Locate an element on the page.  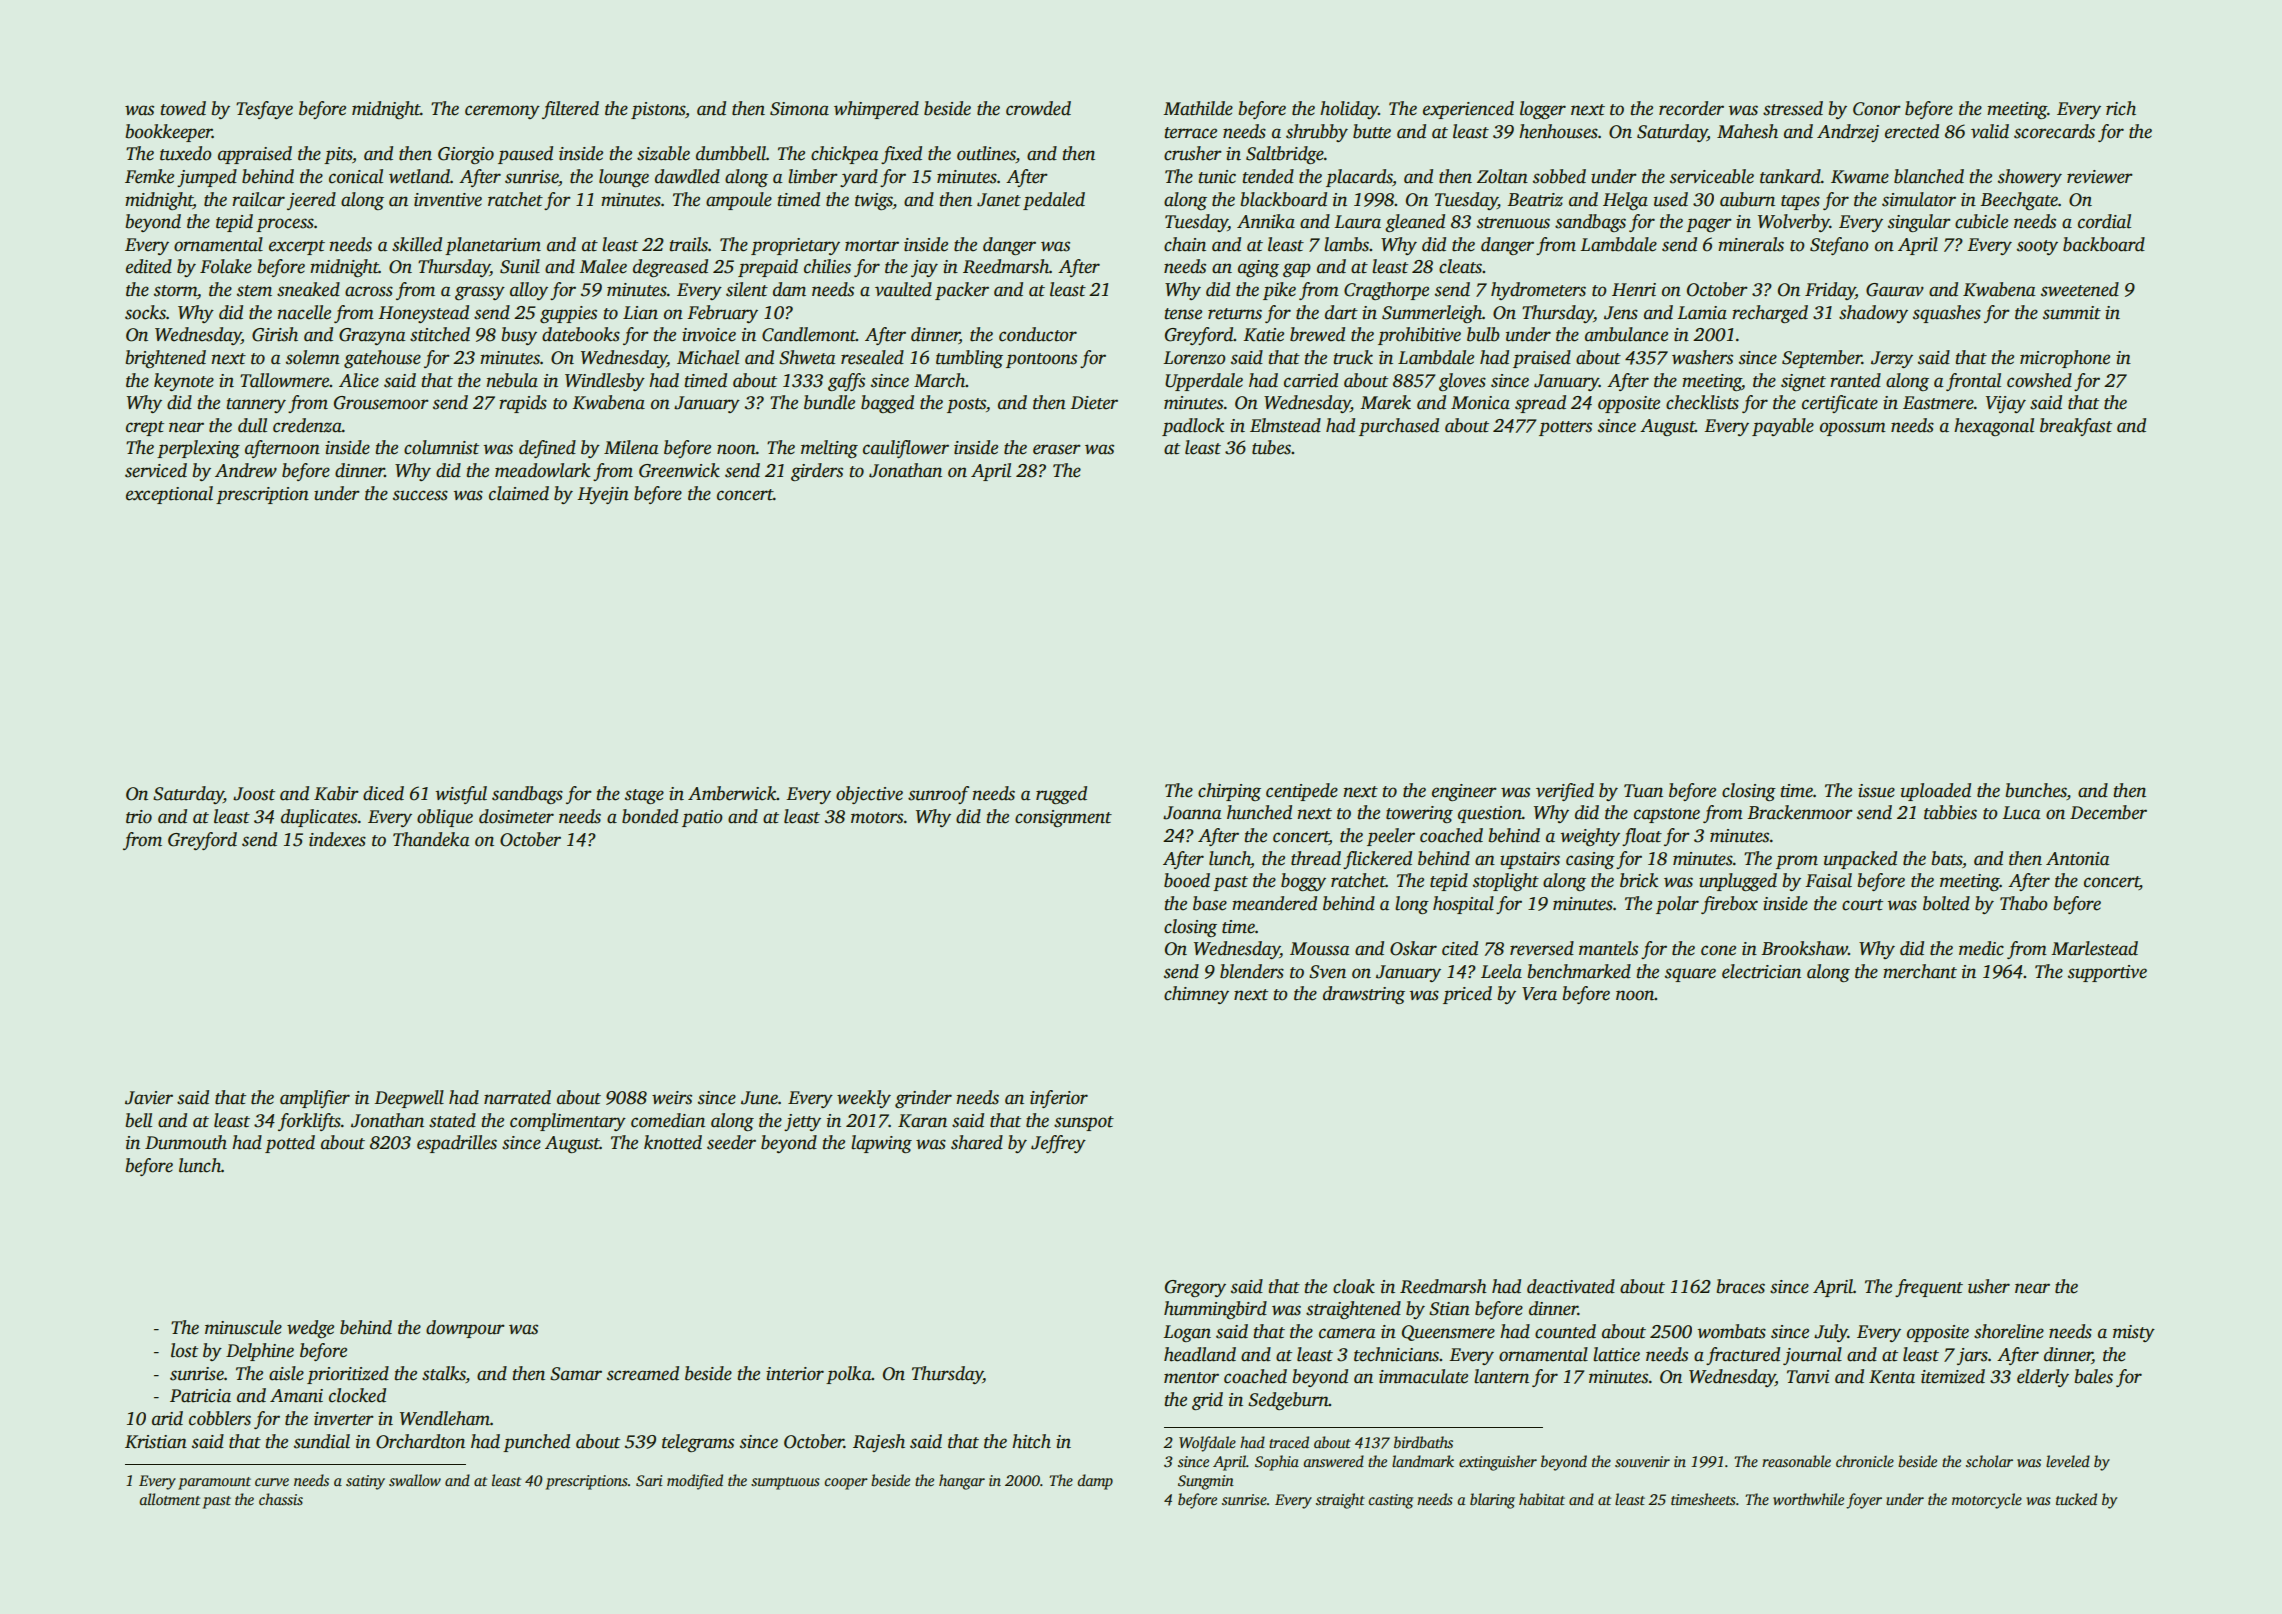
sweetened is located at coordinates (2080, 289).
